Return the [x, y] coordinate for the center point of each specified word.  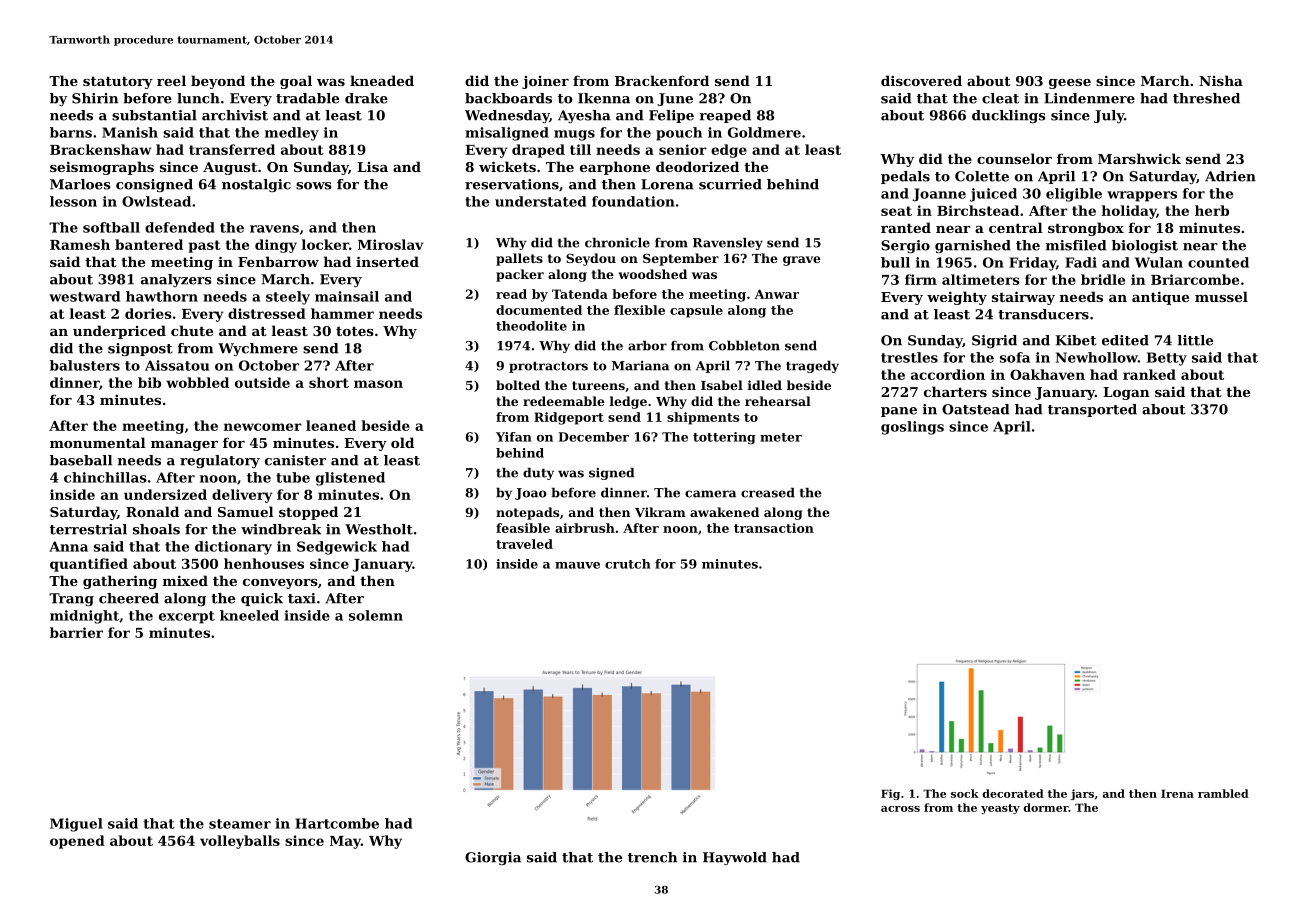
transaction [774, 528]
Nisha [1221, 80]
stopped [308, 513]
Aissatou [177, 365]
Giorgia [493, 858]
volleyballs [240, 842]
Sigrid [994, 341]
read [511, 294]
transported [1092, 410]
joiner [545, 82]
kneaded [382, 80]
